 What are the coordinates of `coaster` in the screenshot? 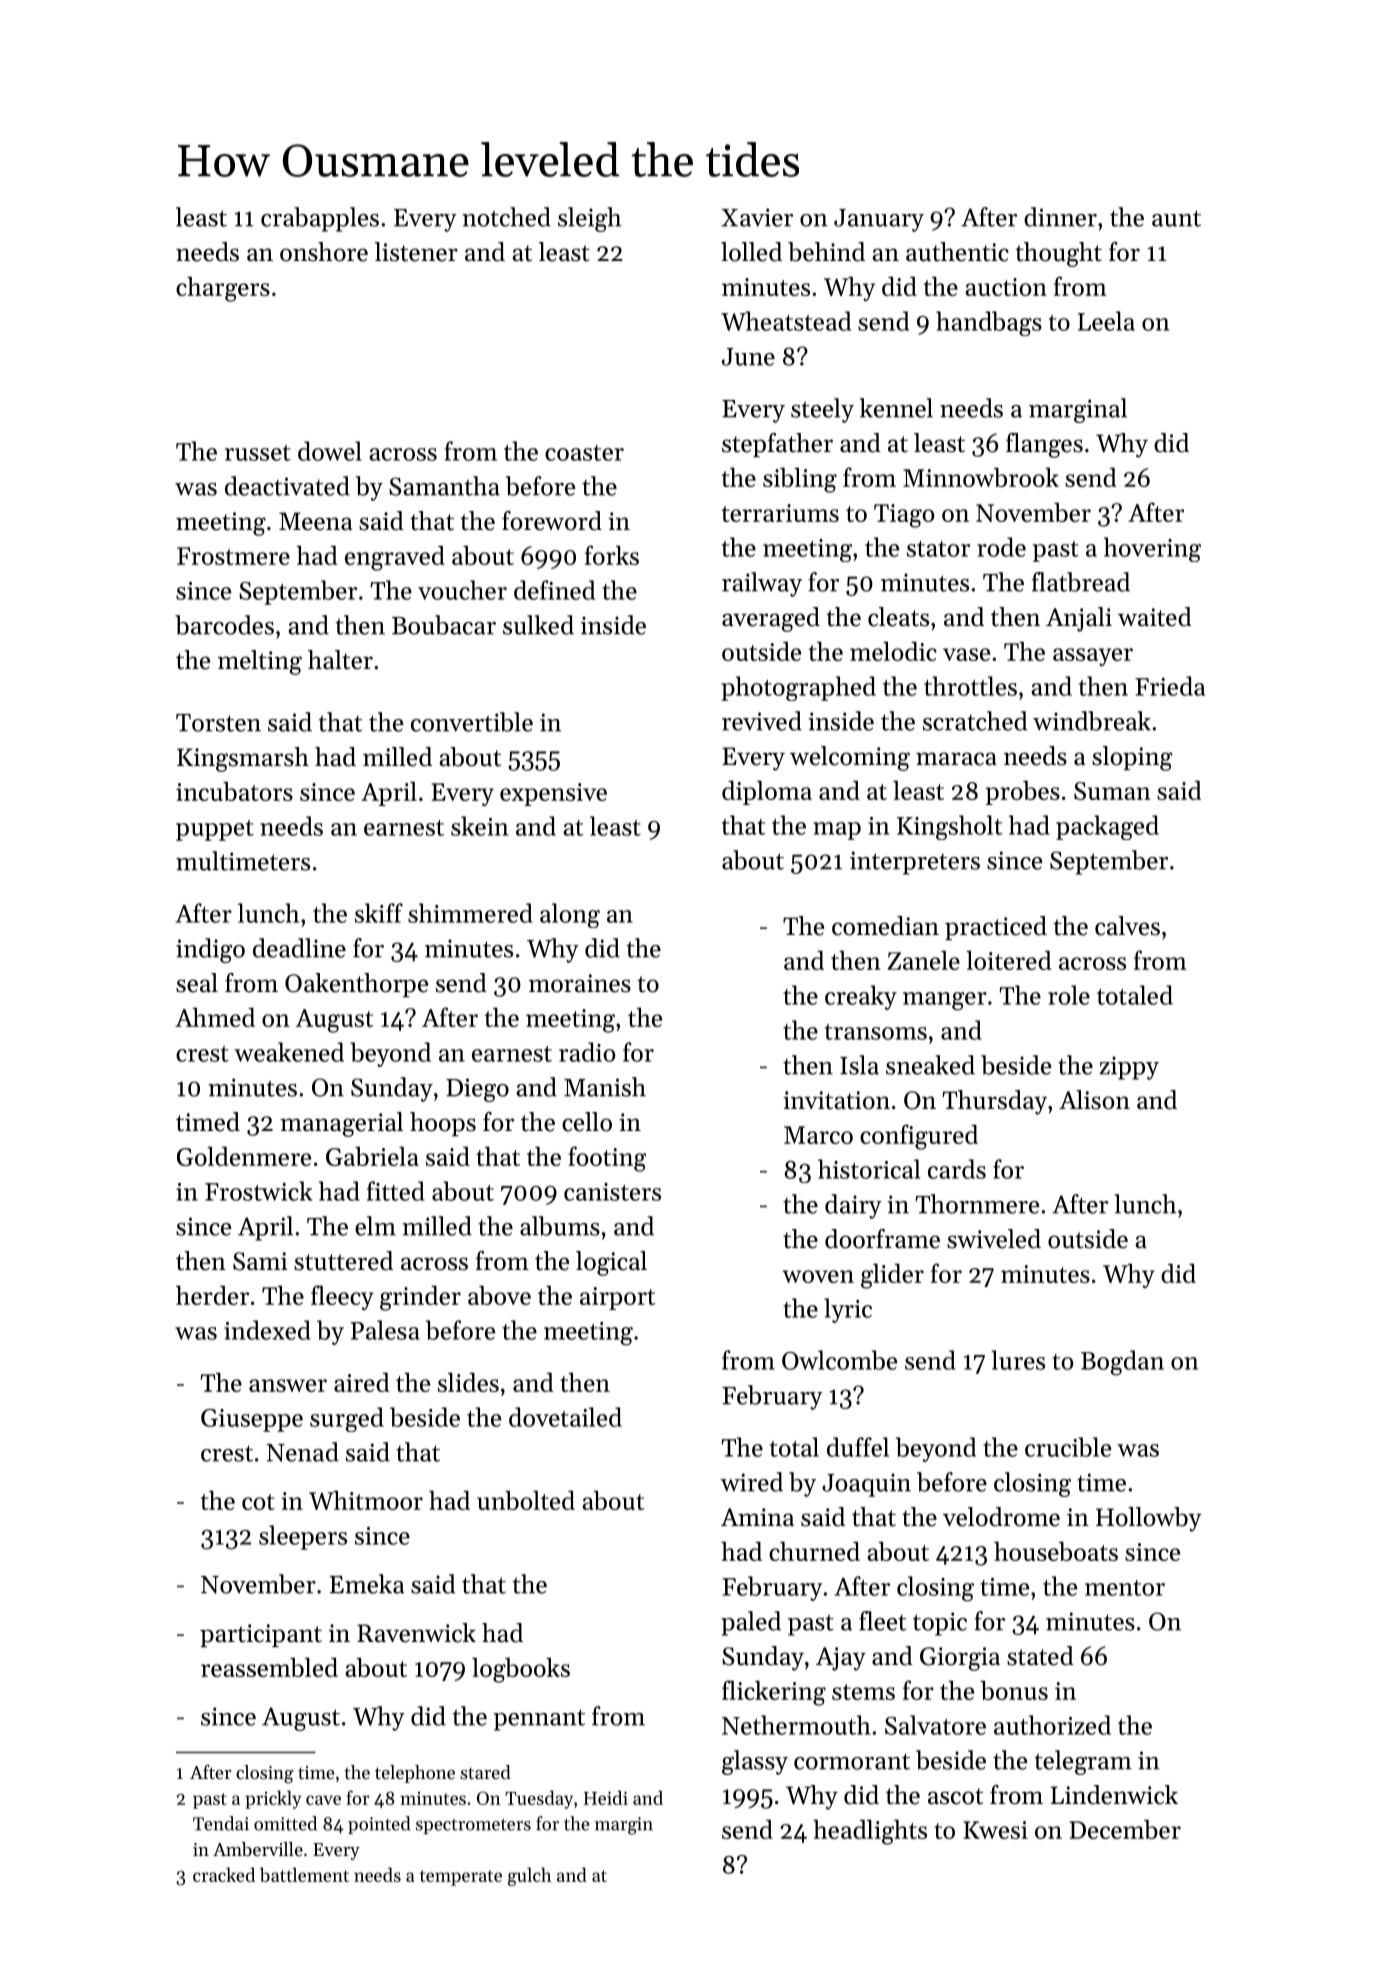 It's located at (584, 453).
